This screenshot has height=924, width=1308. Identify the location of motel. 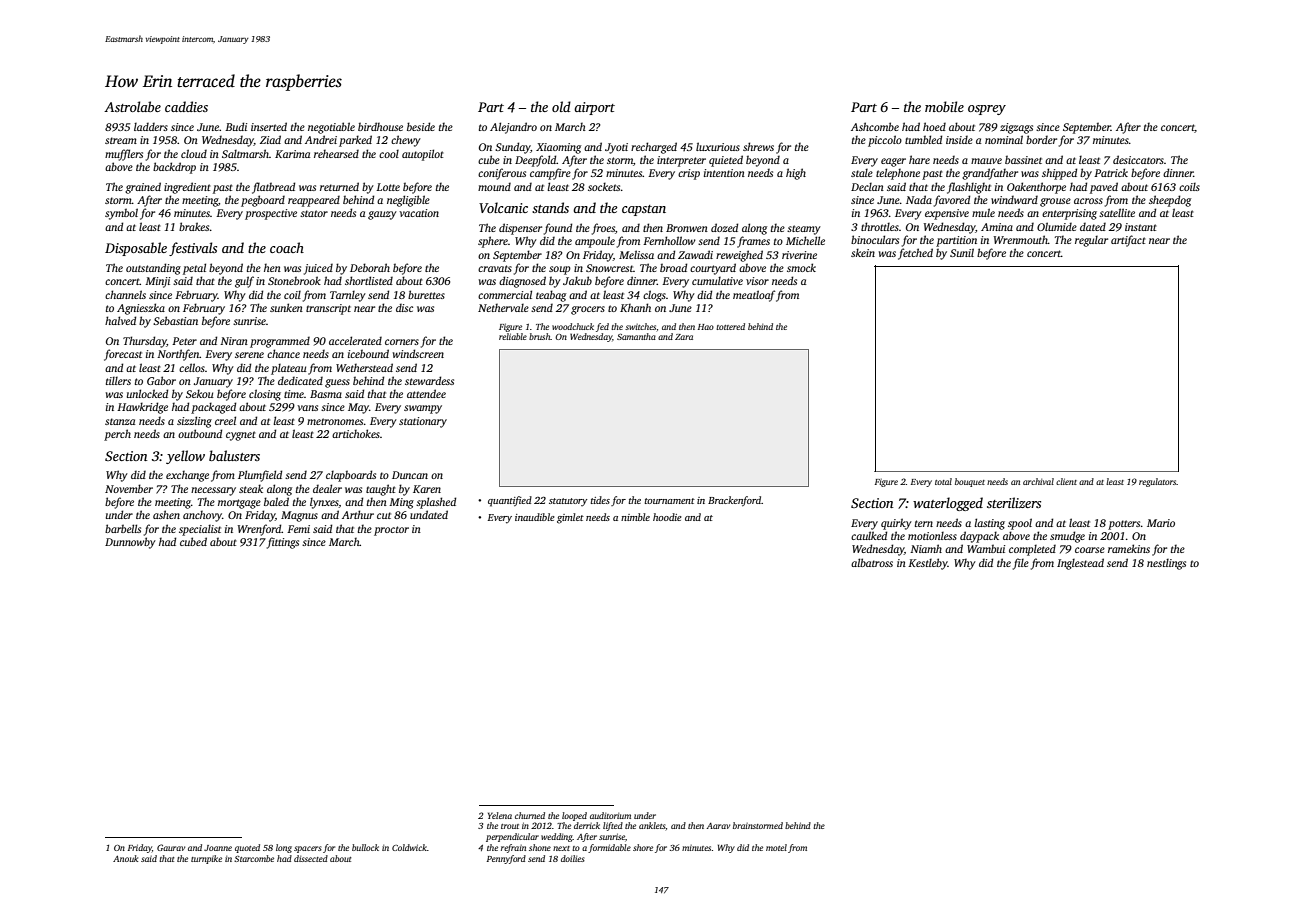
(776, 847).
